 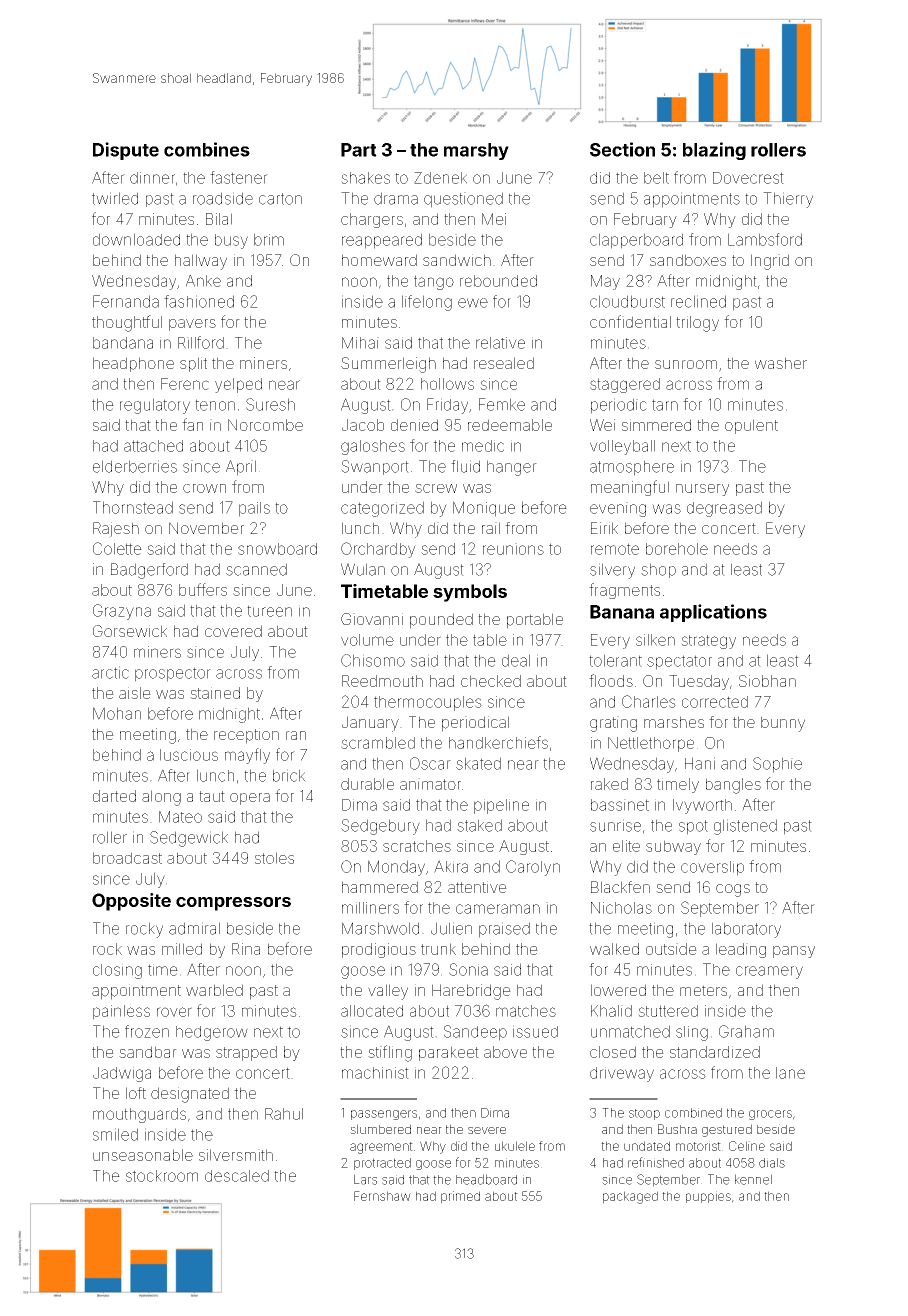 What do you see at coordinates (533, 868) in the document?
I see `Carolyn` at bounding box center [533, 868].
